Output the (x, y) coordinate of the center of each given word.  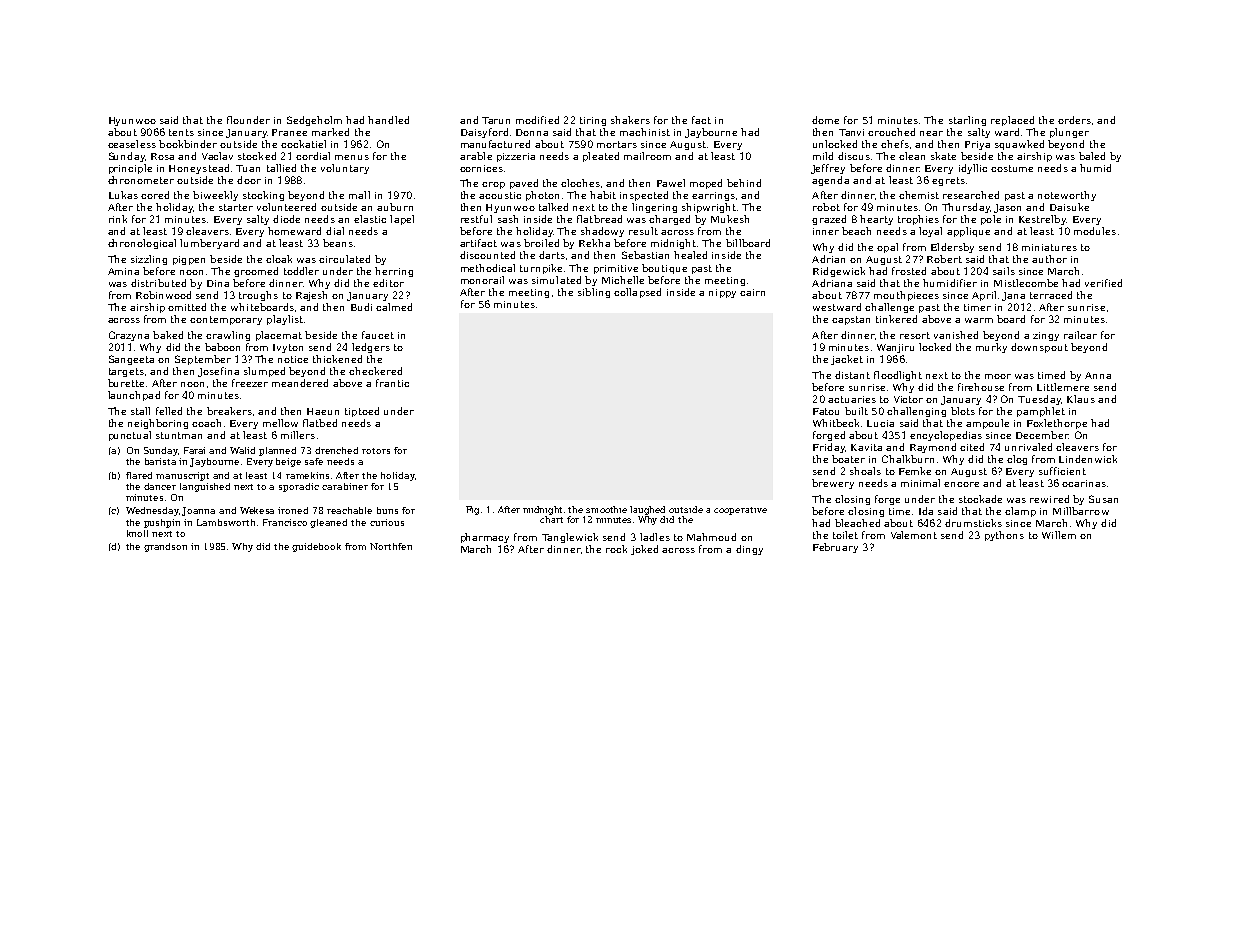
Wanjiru (895, 348)
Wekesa (257, 510)
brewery (833, 484)
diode (286, 219)
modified (537, 120)
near (931, 133)
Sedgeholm (314, 121)
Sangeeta (131, 360)
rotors (376, 451)
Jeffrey (828, 169)
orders (1074, 120)
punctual (130, 436)
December (1042, 435)
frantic (392, 383)
